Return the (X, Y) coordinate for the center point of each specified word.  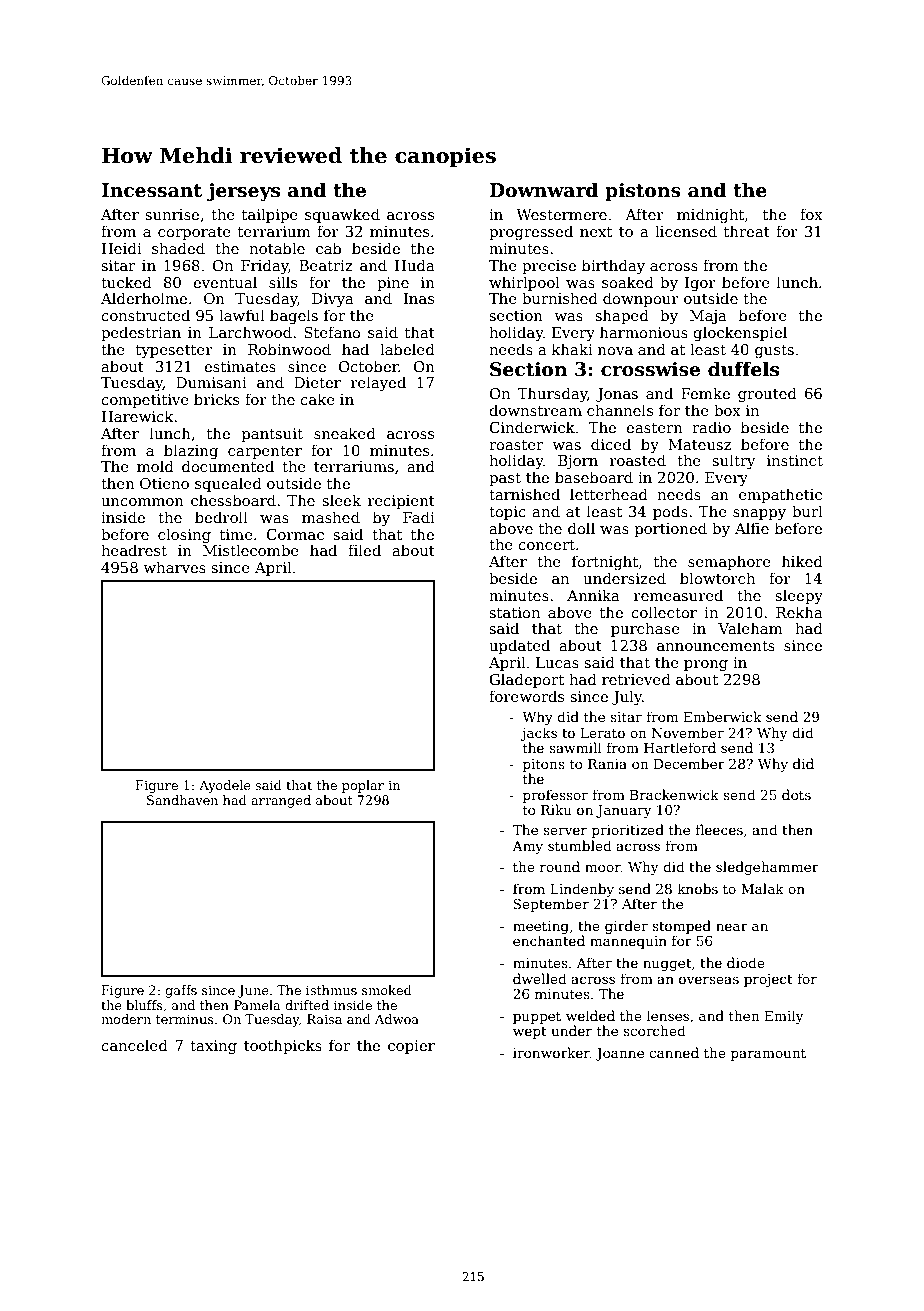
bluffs (144, 1005)
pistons (643, 192)
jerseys (243, 192)
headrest (134, 550)
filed (364, 550)
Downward (544, 190)
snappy (759, 515)
